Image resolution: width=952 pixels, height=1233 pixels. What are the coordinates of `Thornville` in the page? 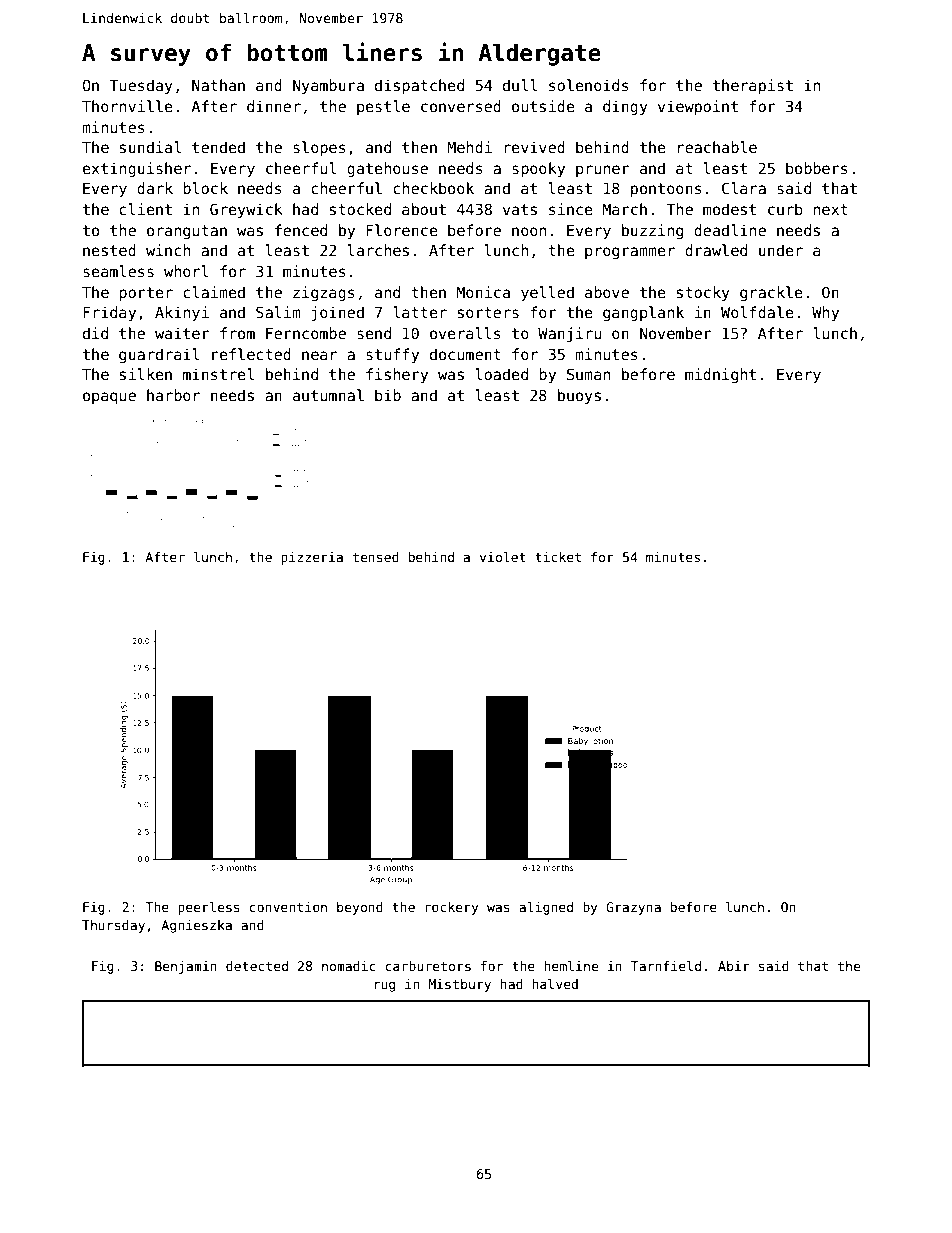 It's located at (127, 106).
